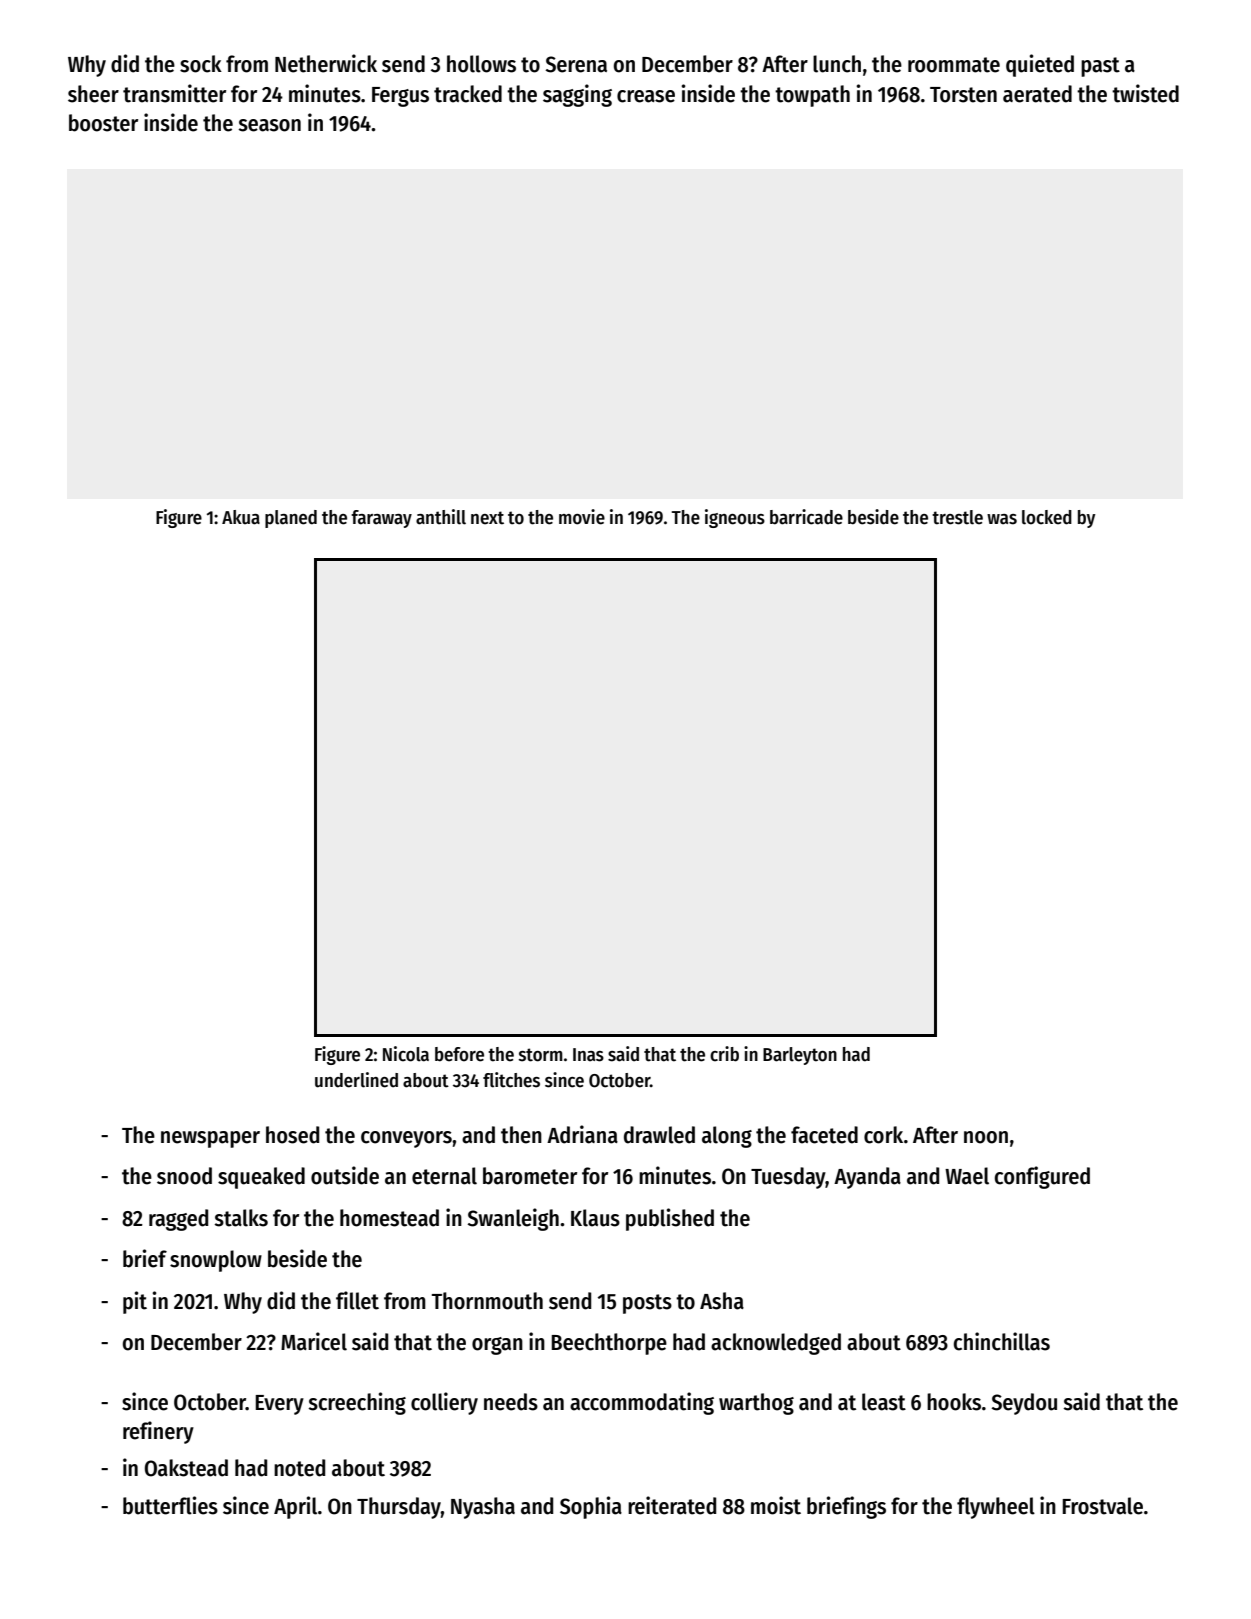  What do you see at coordinates (291, 519) in the page?
I see `planed` at bounding box center [291, 519].
